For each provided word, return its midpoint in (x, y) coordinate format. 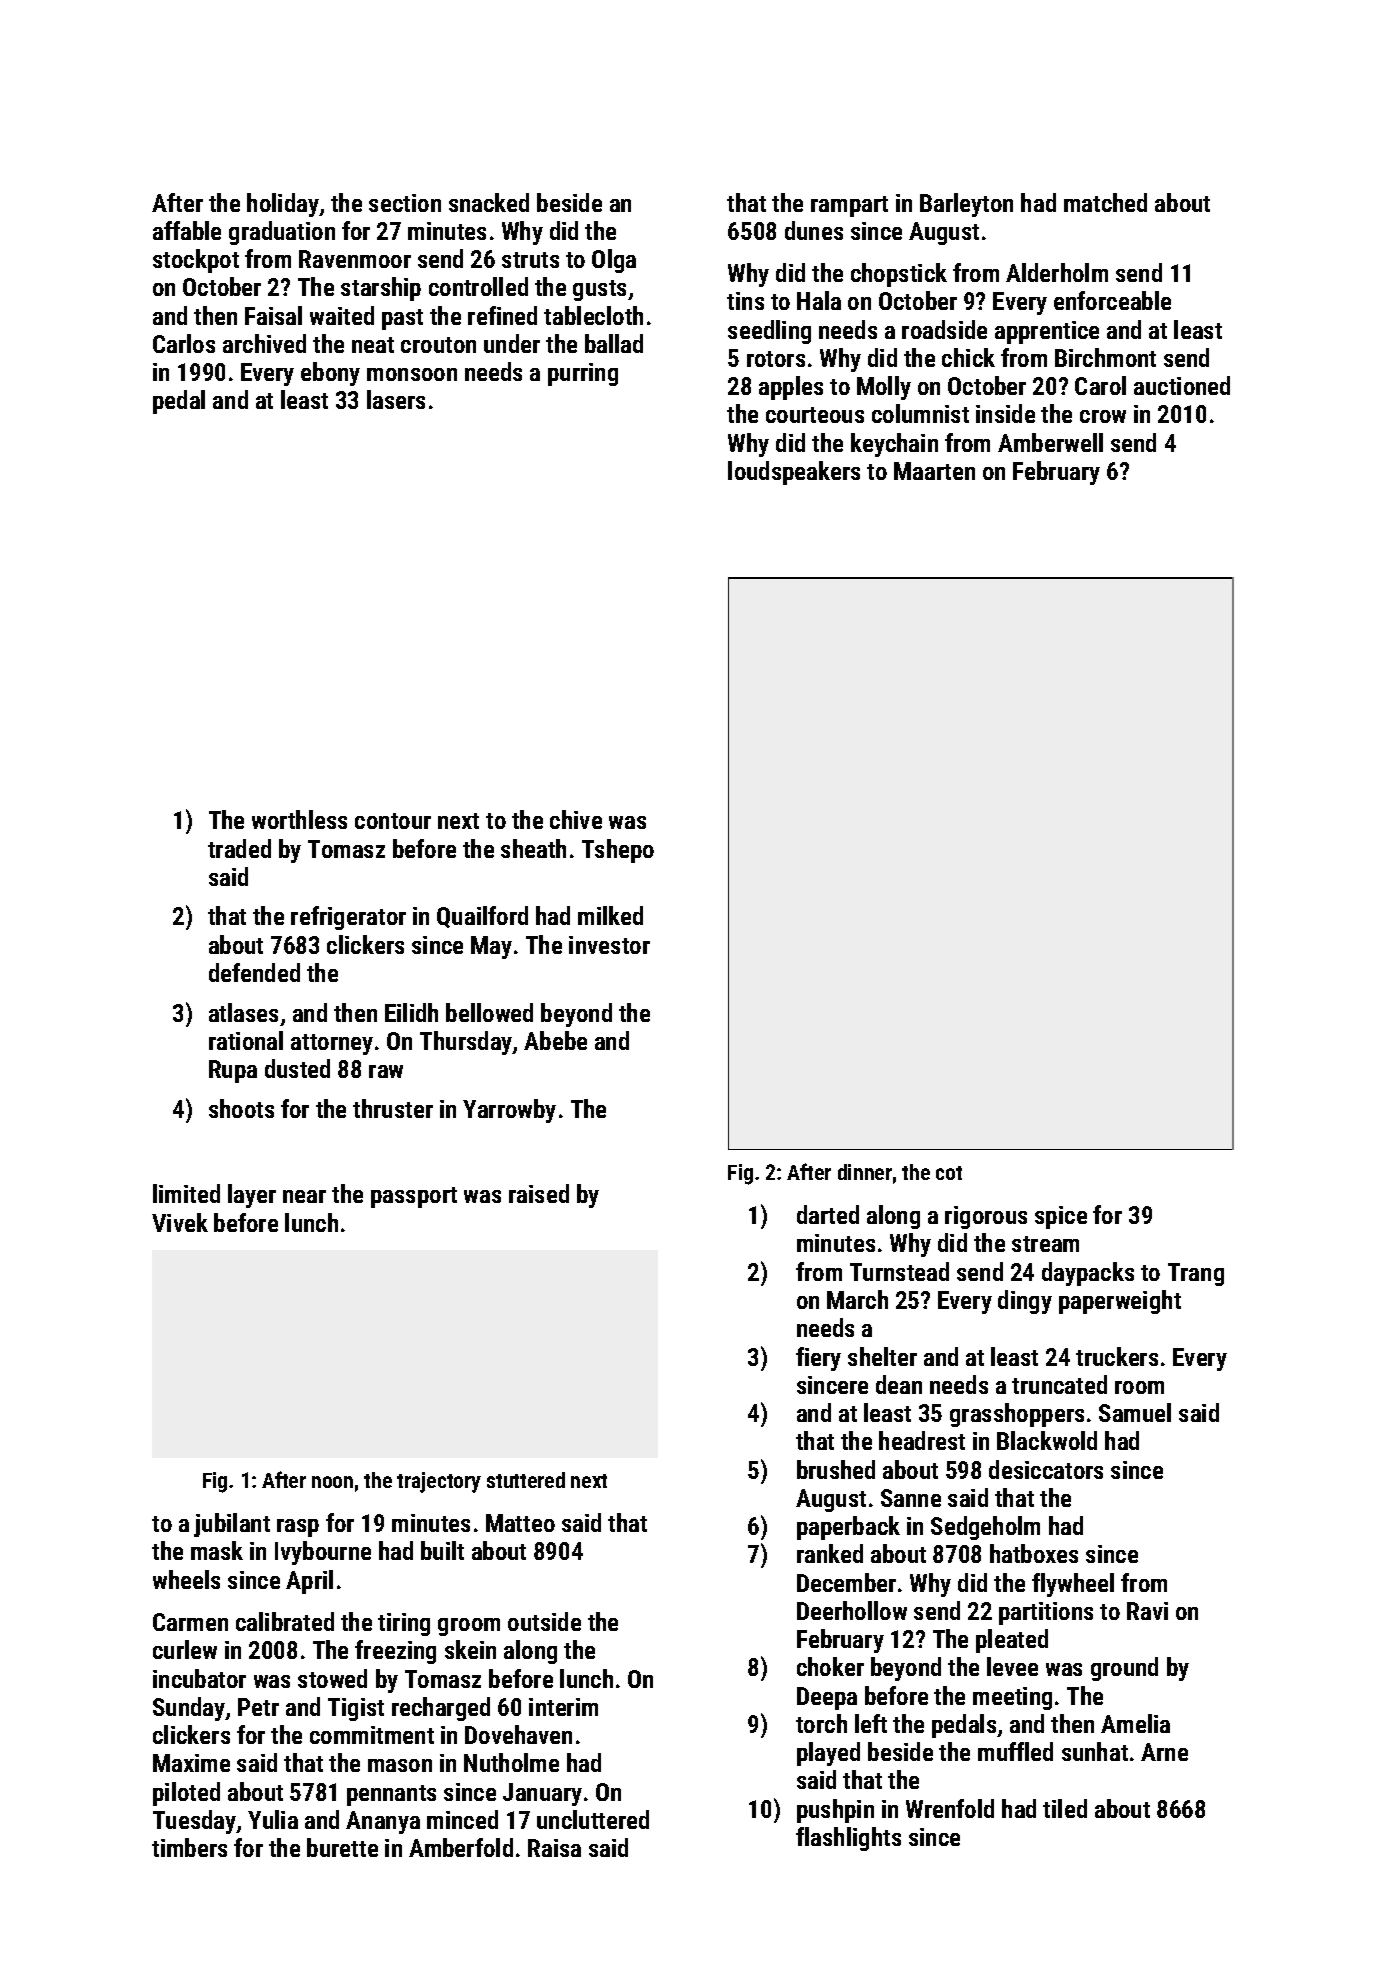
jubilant (232, 1525)
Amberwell (1050, 442)
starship (381, 289)
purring (583, 374)
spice (1061, 1217)
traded (239, 848)
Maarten (934, 471)
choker (830, 1666)
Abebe (555, 1040)
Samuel (1135, 1412)
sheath (533, 848)
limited (186, 1193)
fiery (818, 1359)
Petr (258, 1707)
